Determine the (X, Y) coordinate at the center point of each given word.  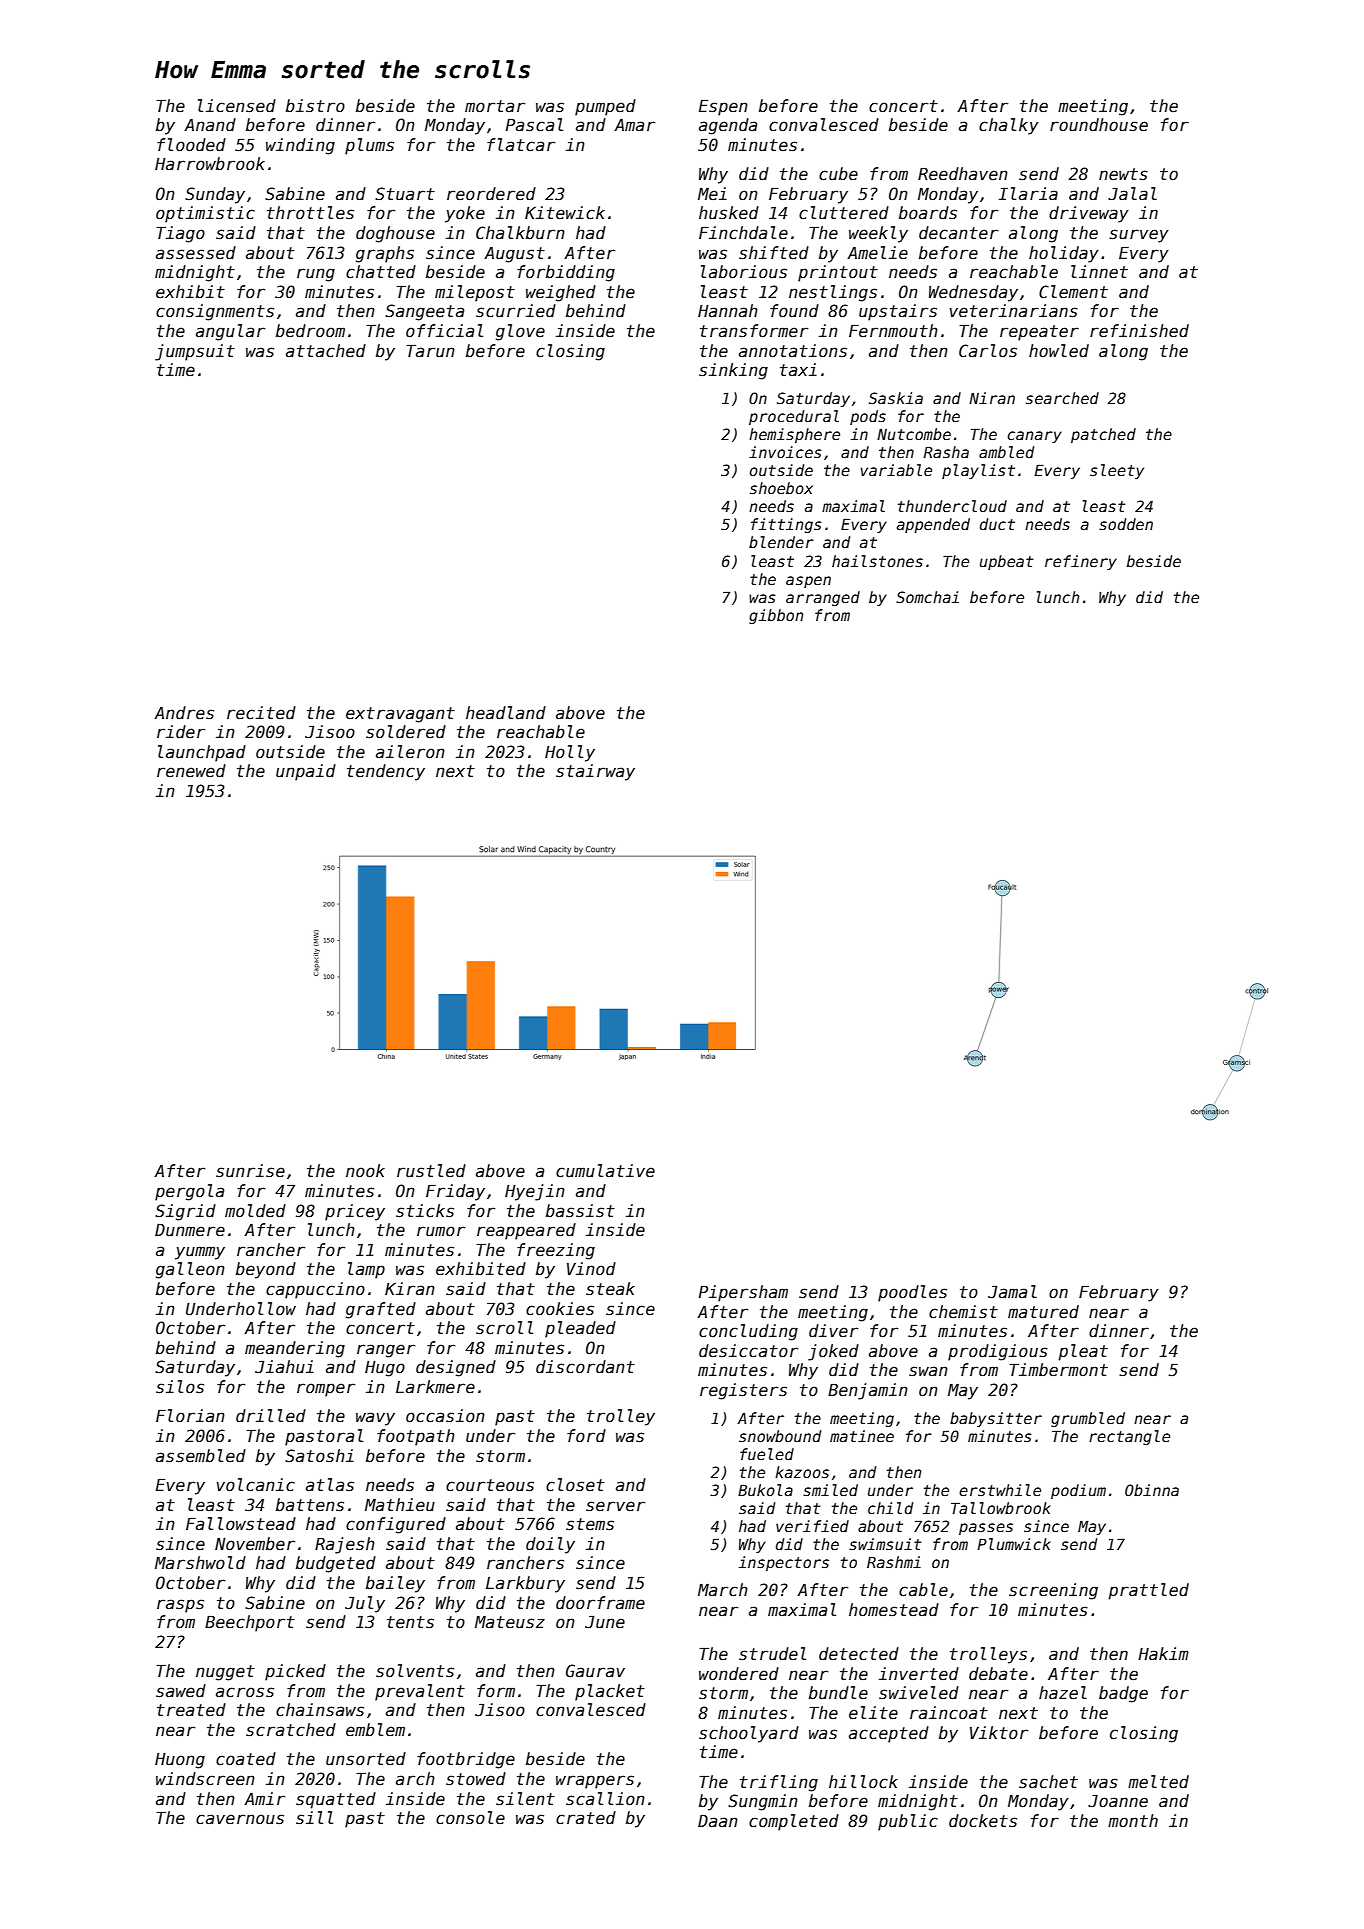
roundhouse (1099, 125)
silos (180, 1387)
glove (520, 332)
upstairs (898, 312)
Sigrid (185, 1212)
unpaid (306, 772)
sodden (1126, 524)
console (470, 1818)
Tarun (430, 351)
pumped (605, 107)
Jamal (1012, 1292)
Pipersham (743, 1293)
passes (986, 1529)
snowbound (780, 1436)
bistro (315, 106)
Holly (570, 753)
